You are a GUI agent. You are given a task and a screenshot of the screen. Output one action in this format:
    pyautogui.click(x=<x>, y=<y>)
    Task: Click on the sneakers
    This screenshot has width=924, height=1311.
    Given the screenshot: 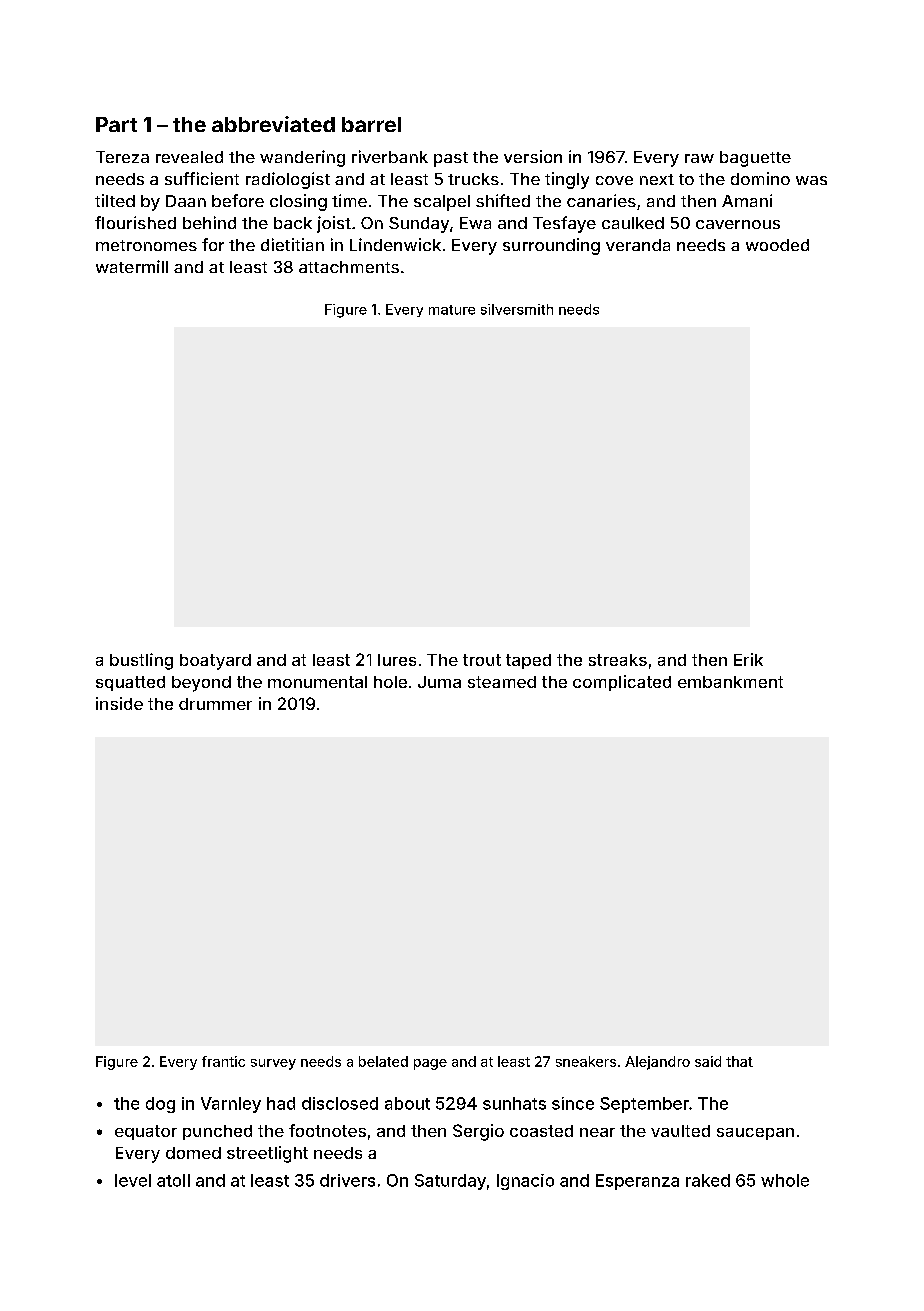 What is the action you would take?
    pyautogui.click(x=586, y=1061)
